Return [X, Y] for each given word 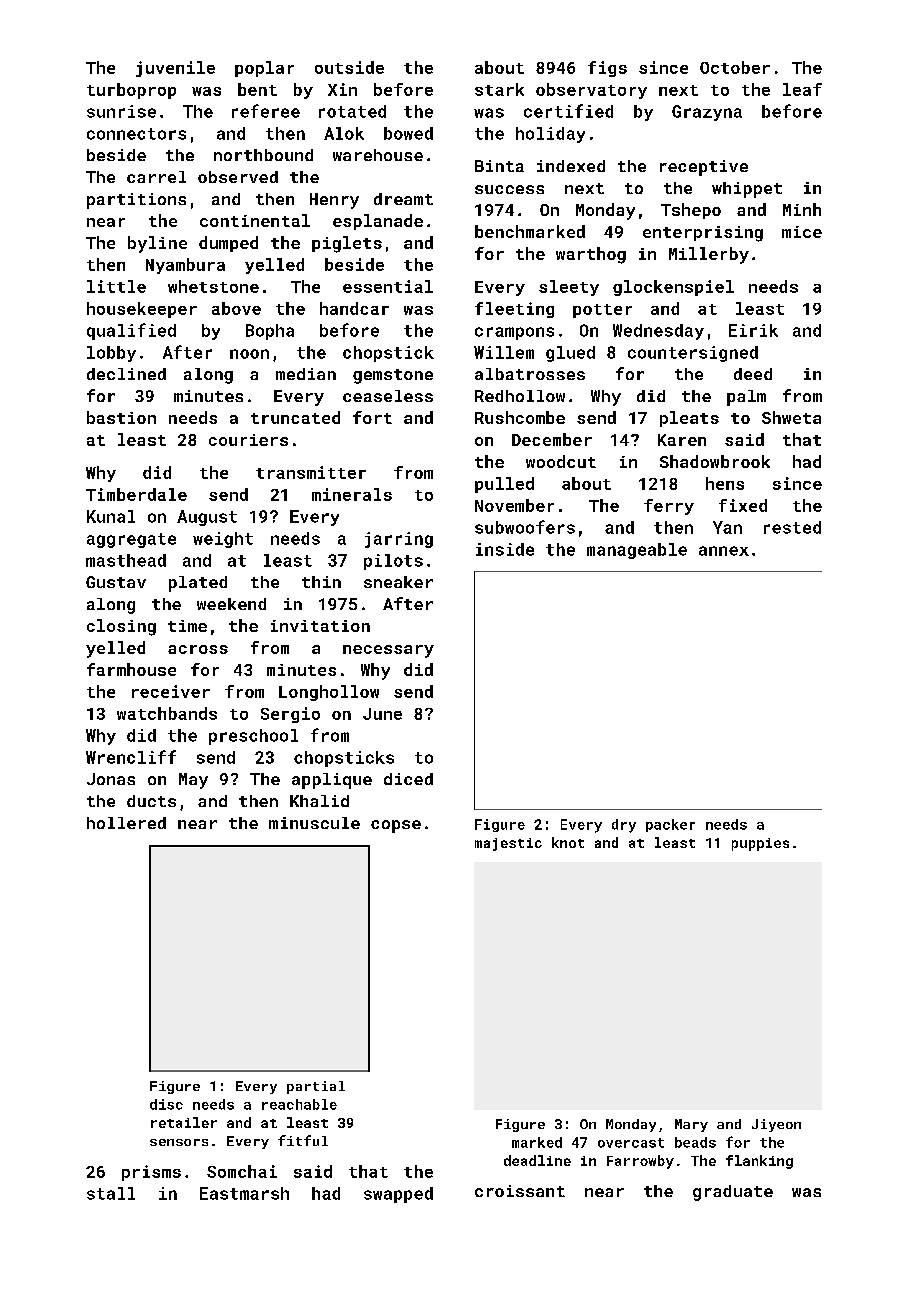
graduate [733, 1193]
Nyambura [185, 266]
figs [607, 69]
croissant [520, 1191]
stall [111, 1193]
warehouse [378, 155]
